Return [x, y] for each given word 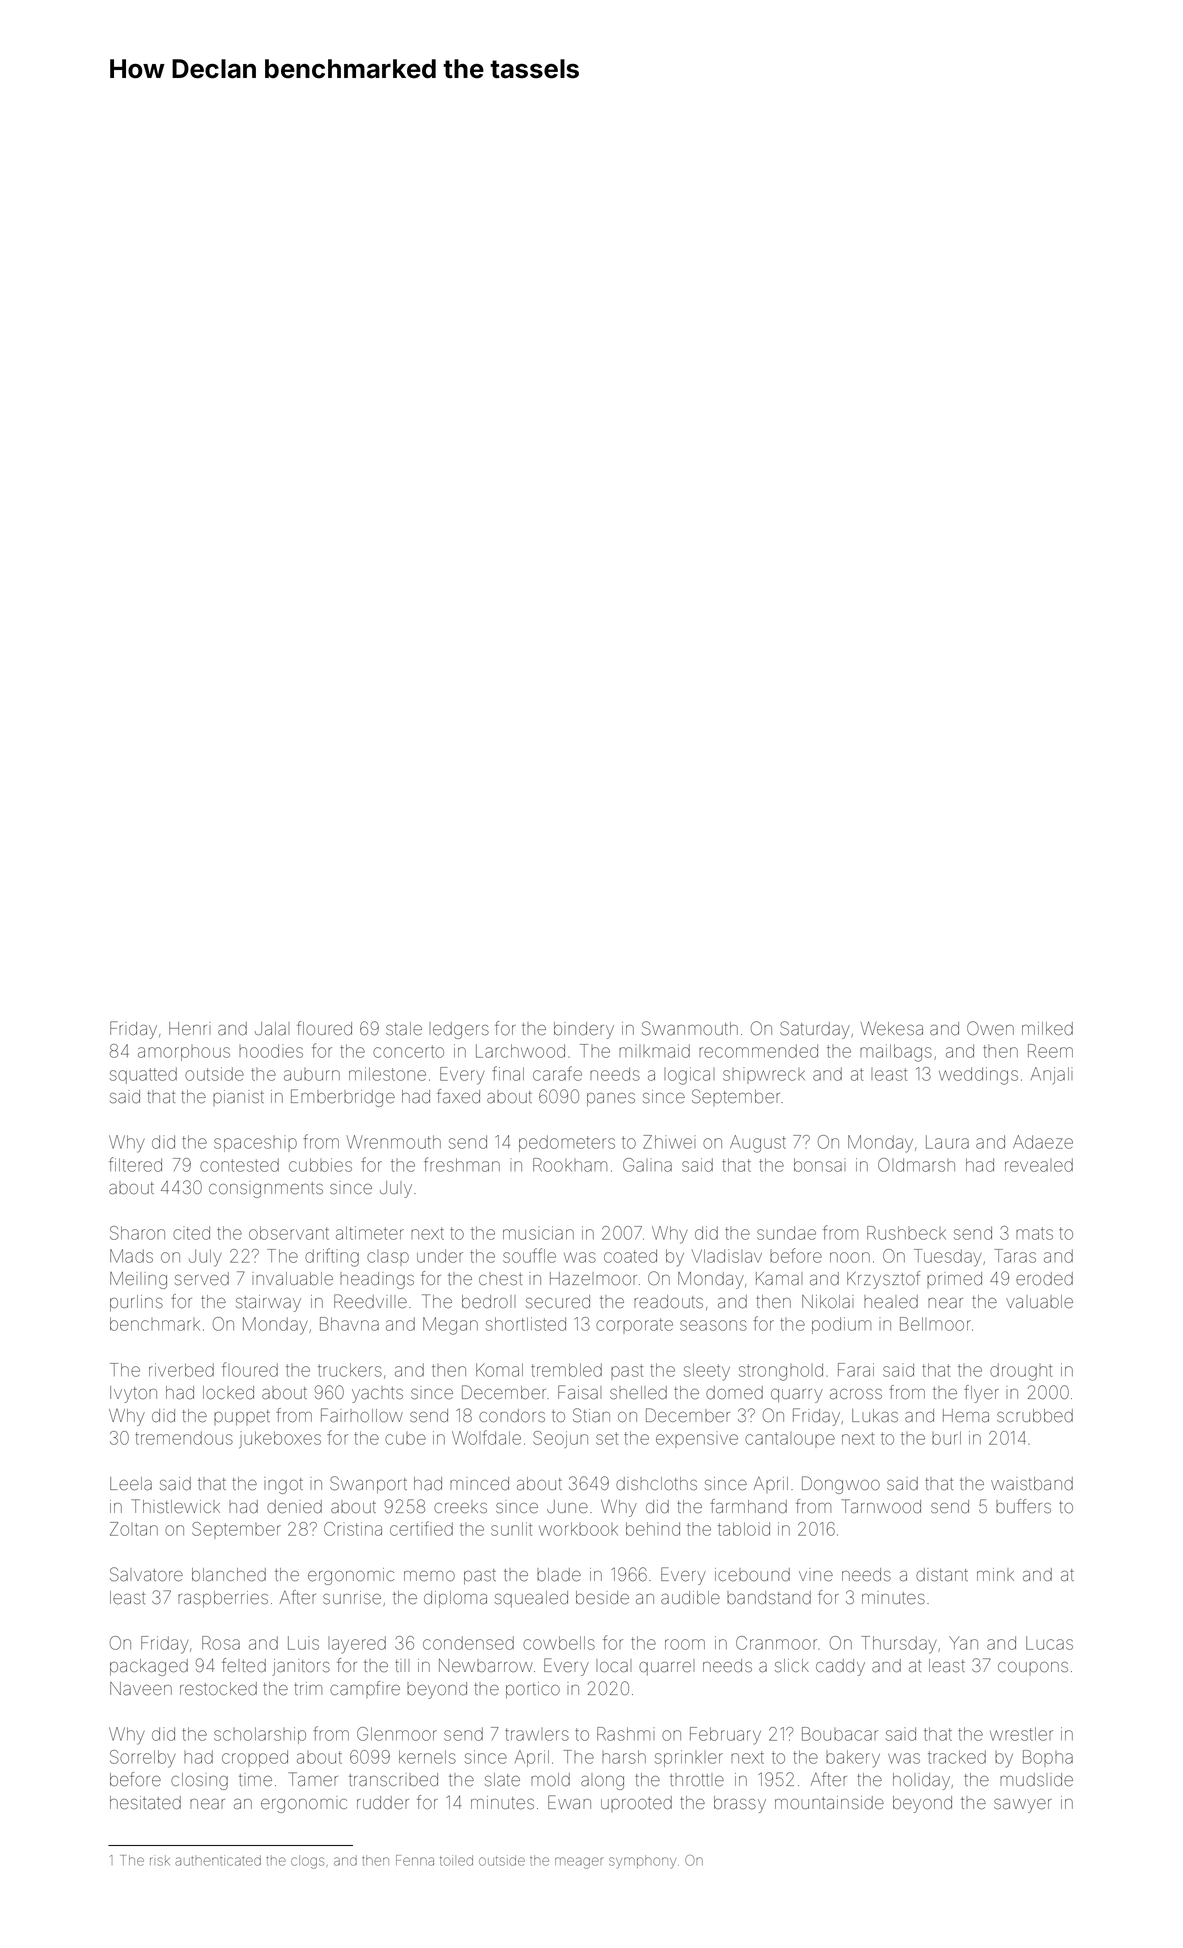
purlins [136, 1303]
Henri [189, 1028]
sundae [786, 1233]
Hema [966, 1415]
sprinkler [689, 1758]
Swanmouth [690, 1028]
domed [734, 1392]
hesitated [145, 1802]
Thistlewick [175, 1506]
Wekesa [892, 1028]
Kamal [779, 1278]
